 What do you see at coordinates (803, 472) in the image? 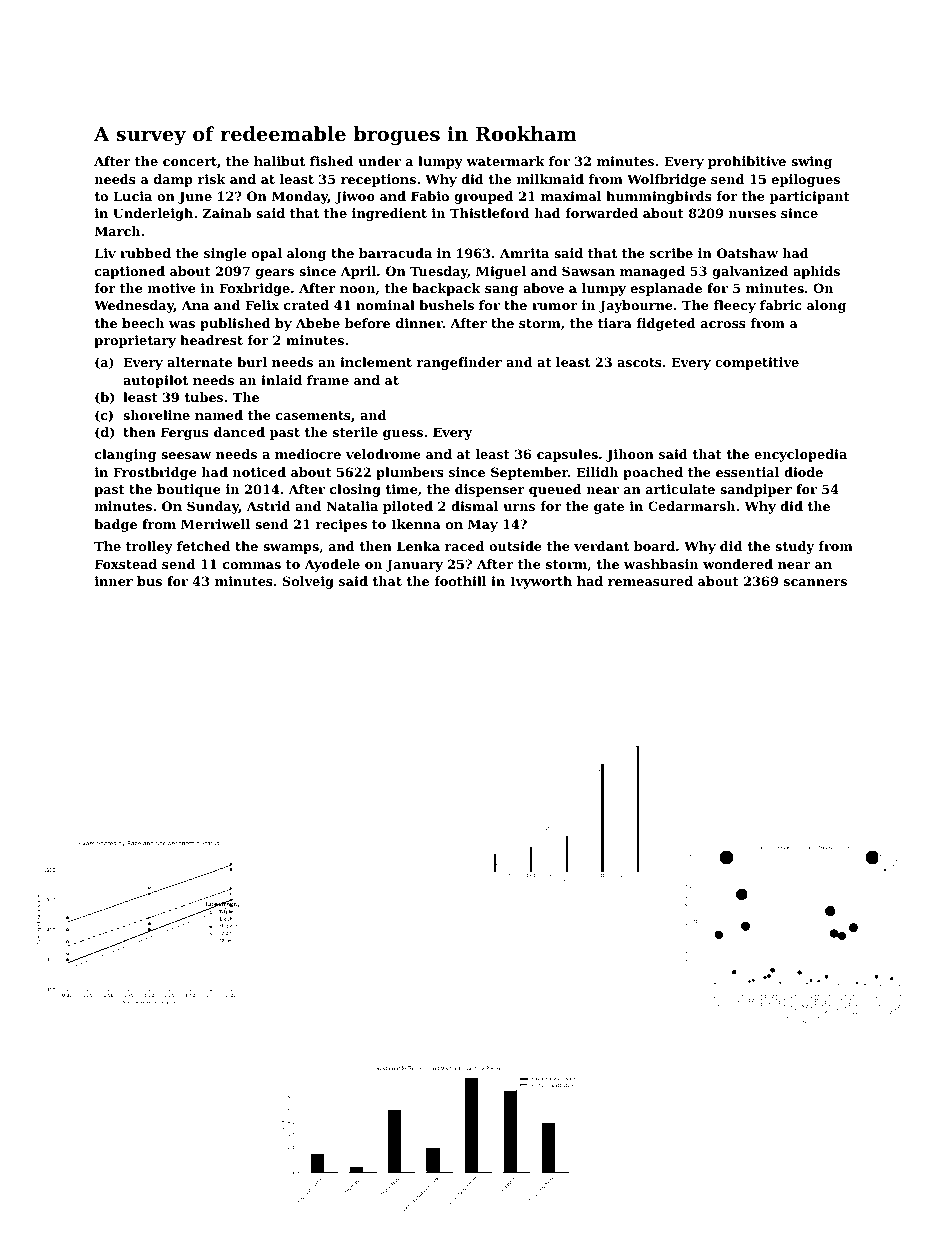
I see `diode` at bounding box center [803, 472].
